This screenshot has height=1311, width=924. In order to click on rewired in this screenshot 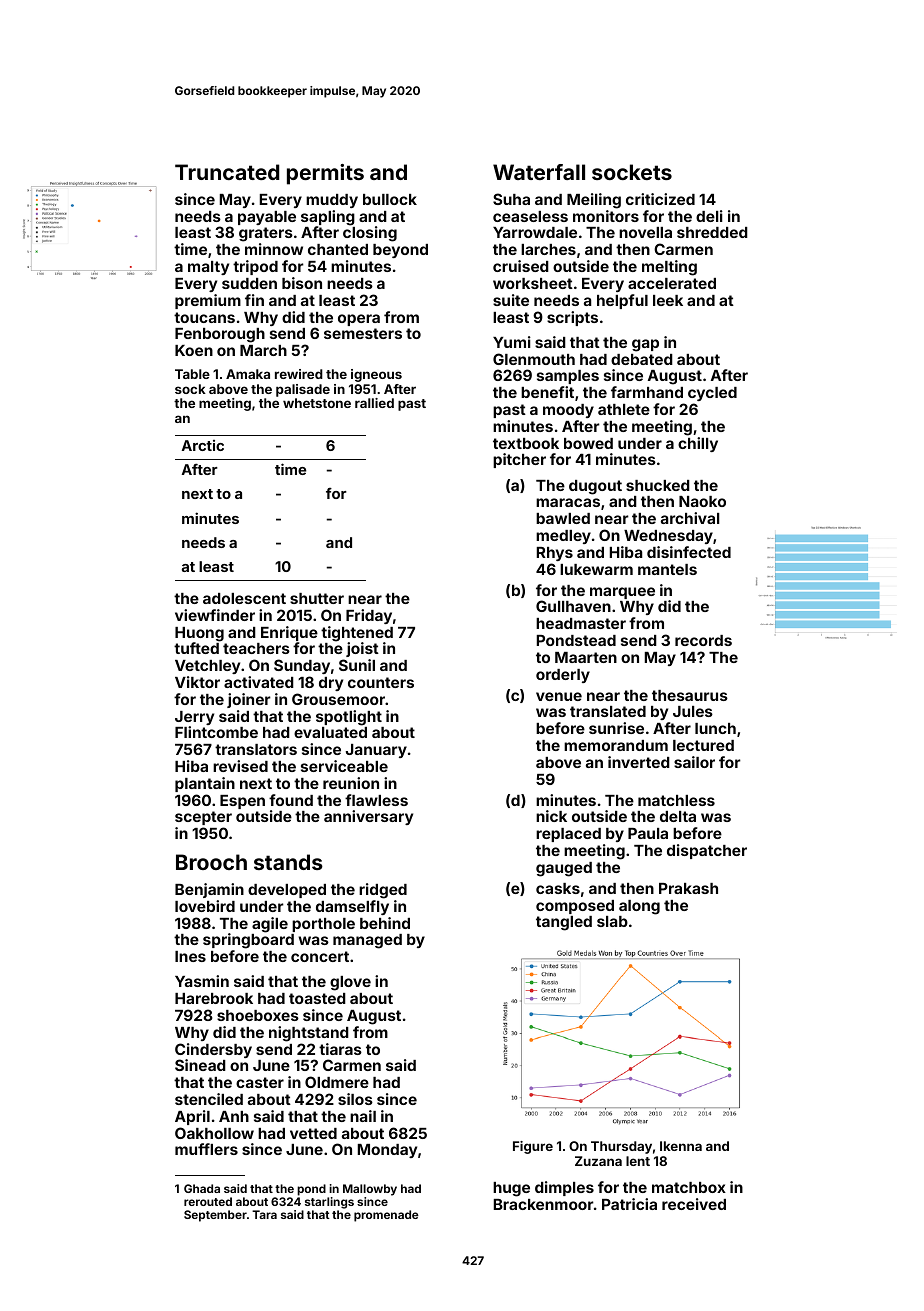, I will do `click(299, 374)`.
